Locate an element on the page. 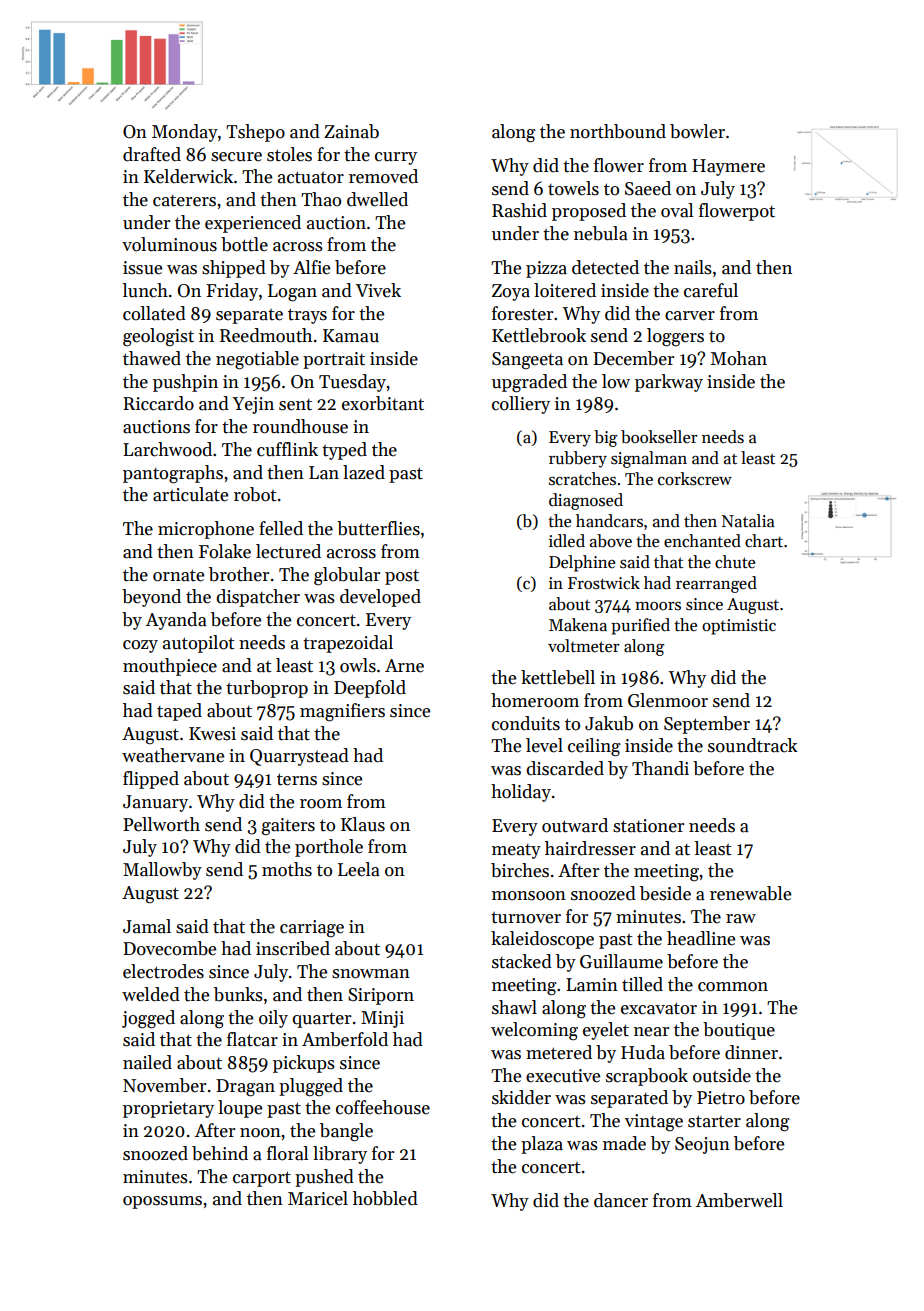  Natalia is located at coordinates (748, 521).
